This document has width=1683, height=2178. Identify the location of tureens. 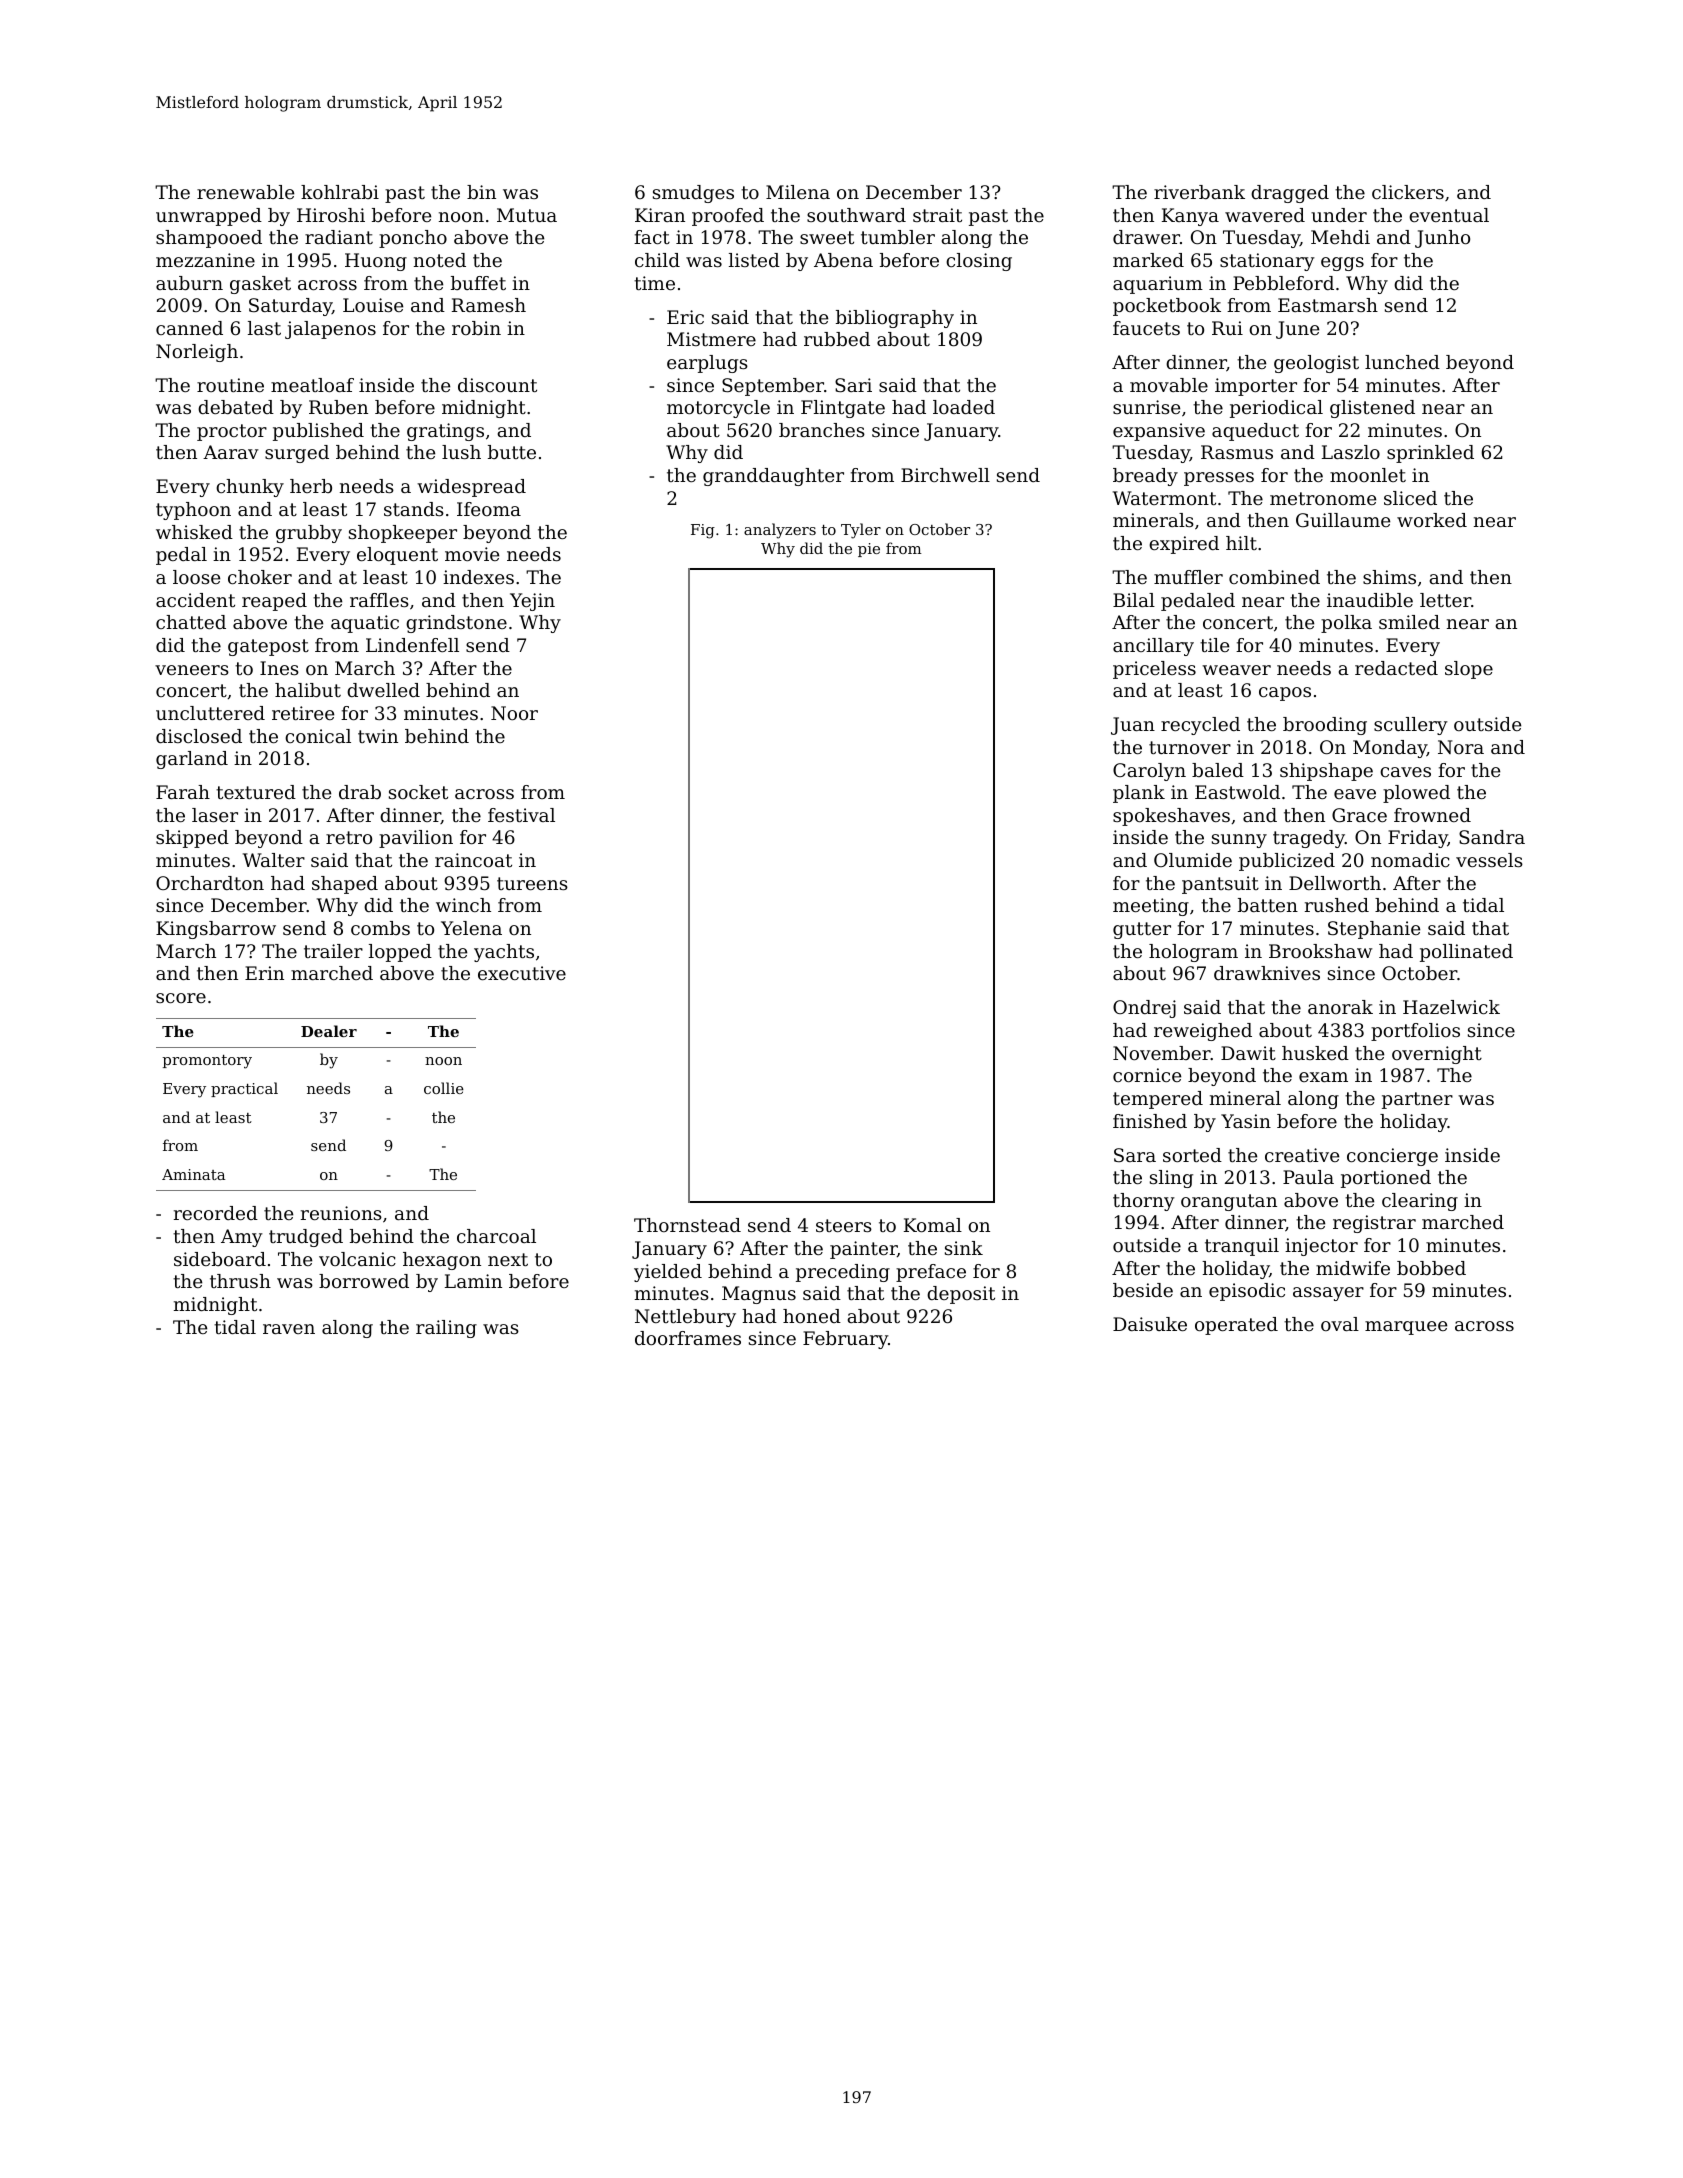
(532, 883).
